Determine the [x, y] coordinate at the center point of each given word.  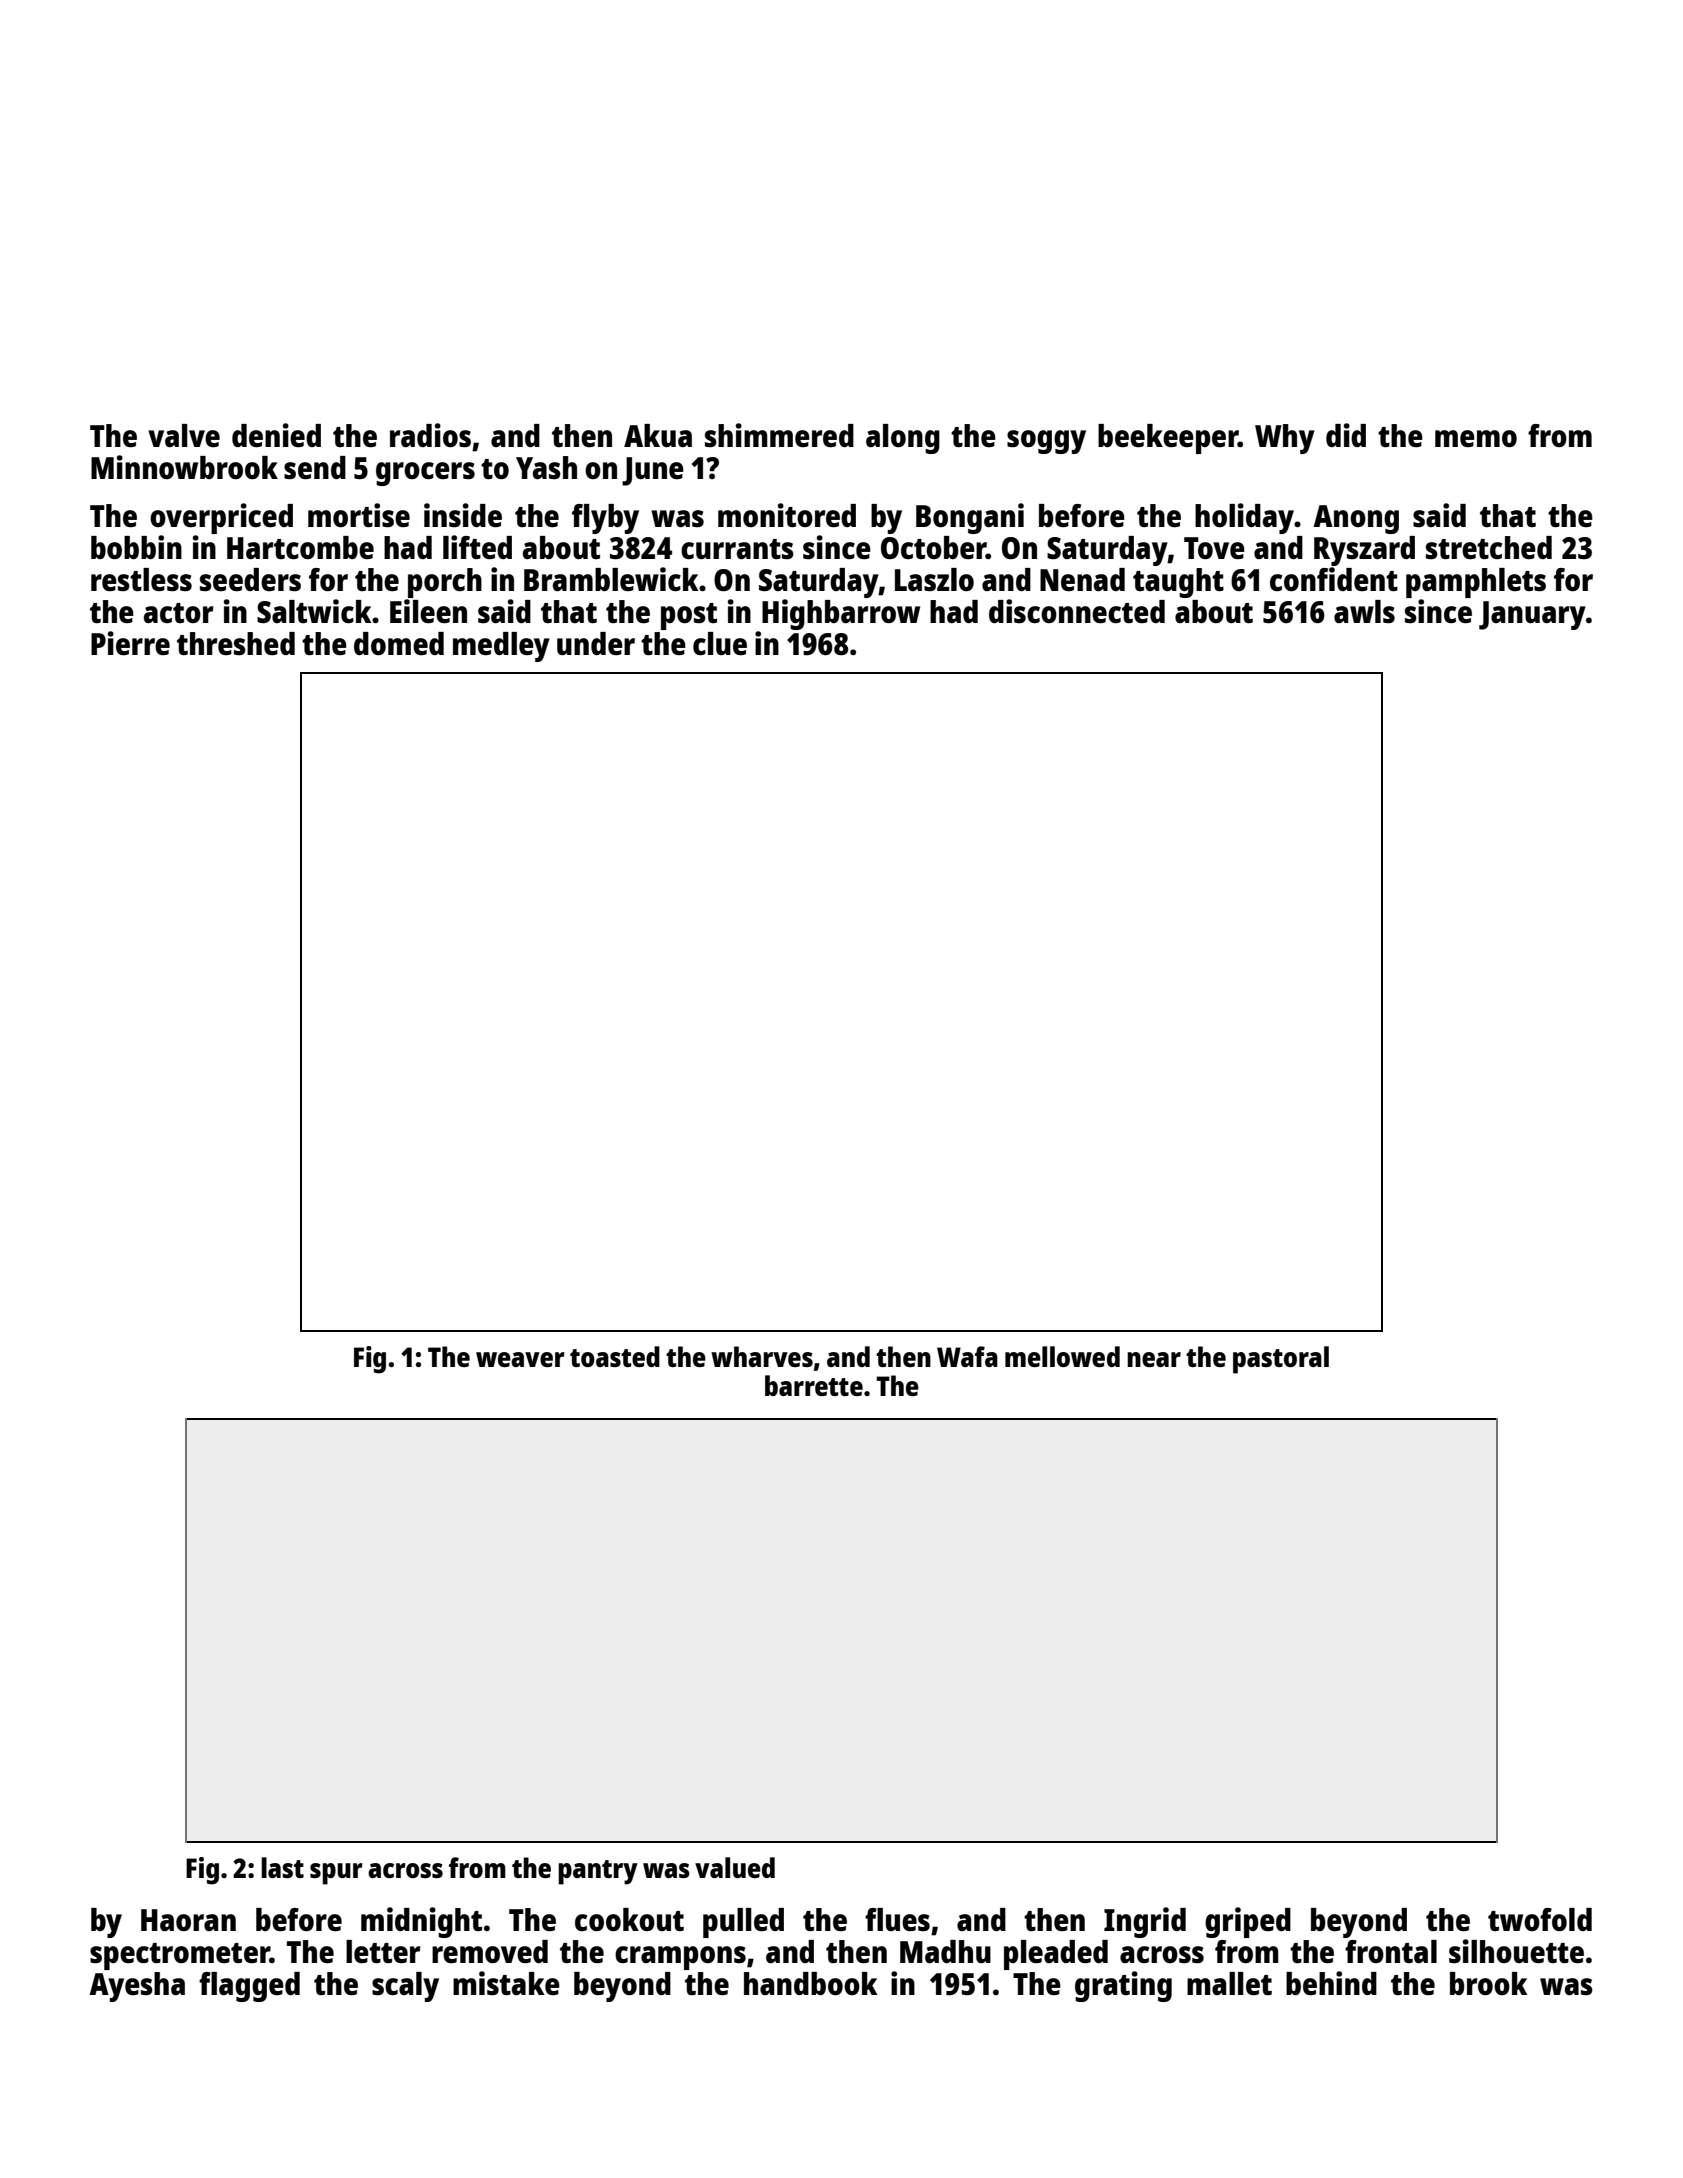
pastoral [1281, 1360]
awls [1364, 612]
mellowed [1062, 1356]
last [282, 1867]
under [596, 643]
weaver [520, 1359]
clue [720, 644]
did [1346, 435]
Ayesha [137, 1987]
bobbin [136, 547]
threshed [236, 643]
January [1532, 615]
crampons [680, 1958]
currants [737, 549]
